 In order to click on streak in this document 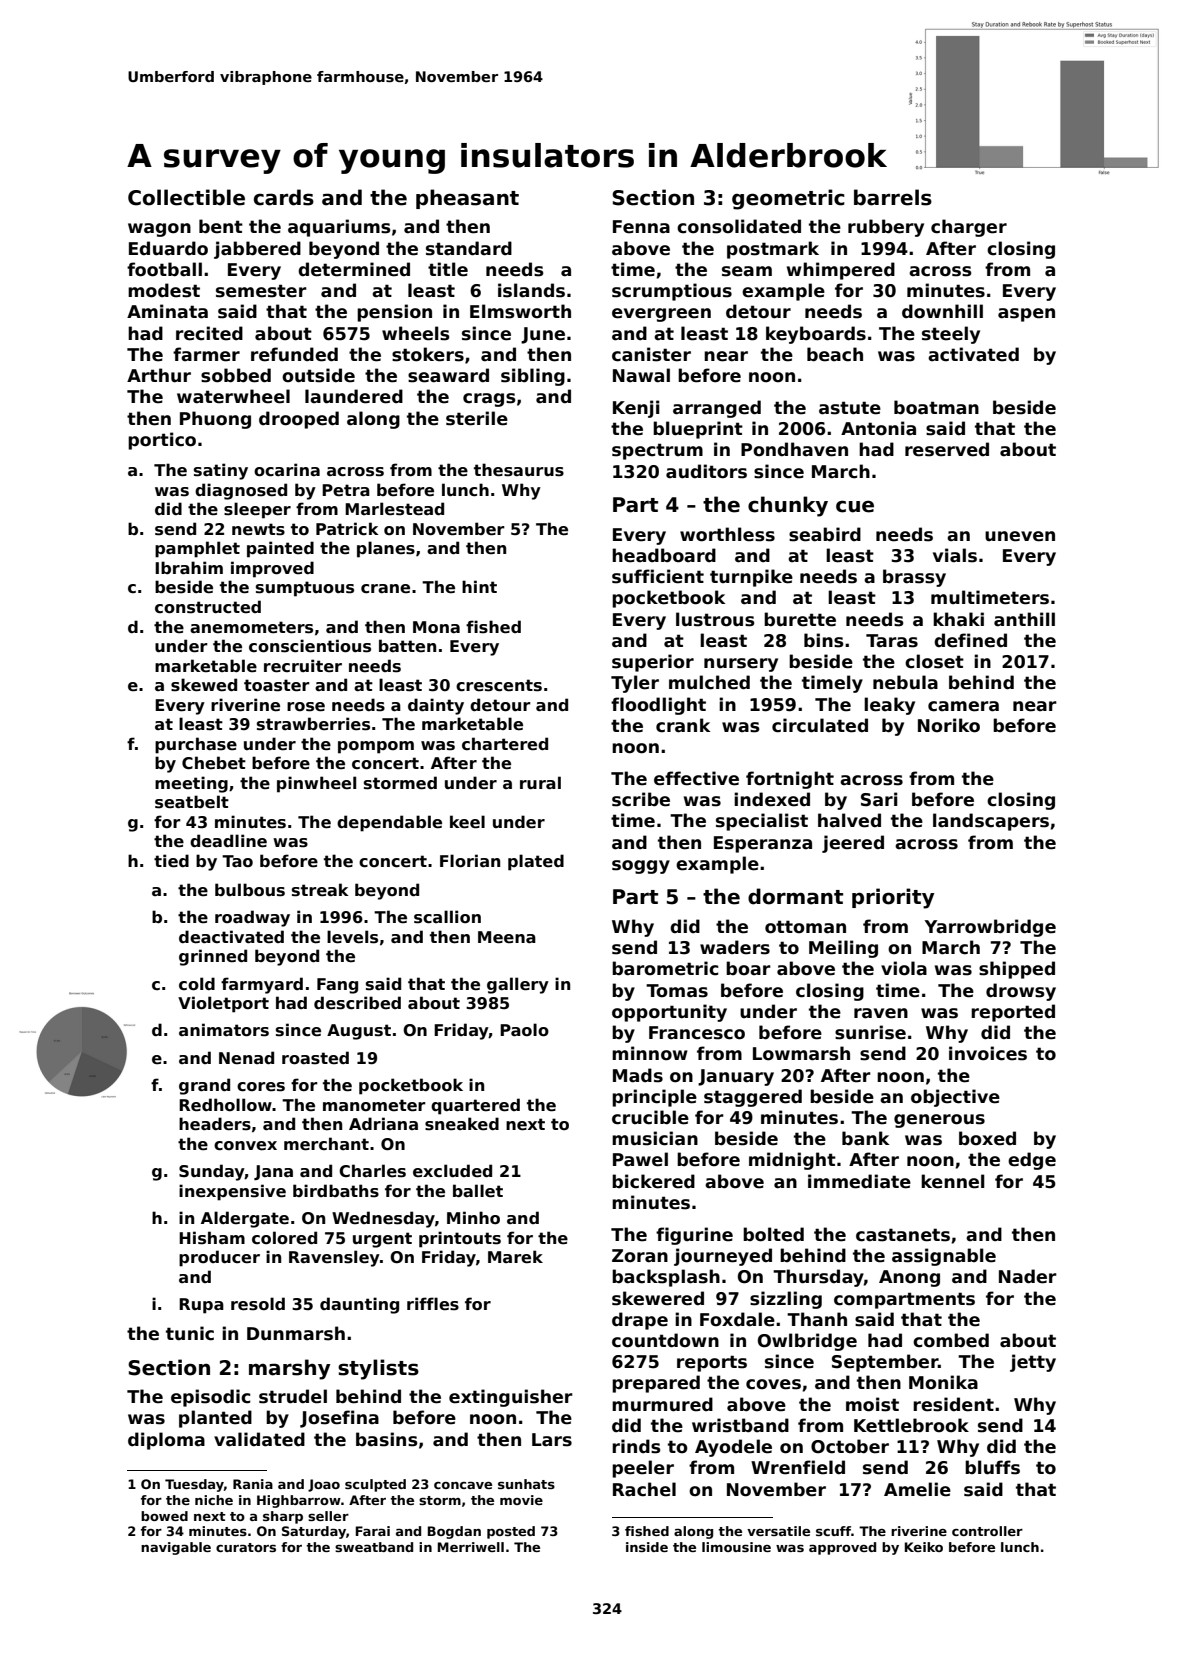, I will do `click(320, 890)`.
